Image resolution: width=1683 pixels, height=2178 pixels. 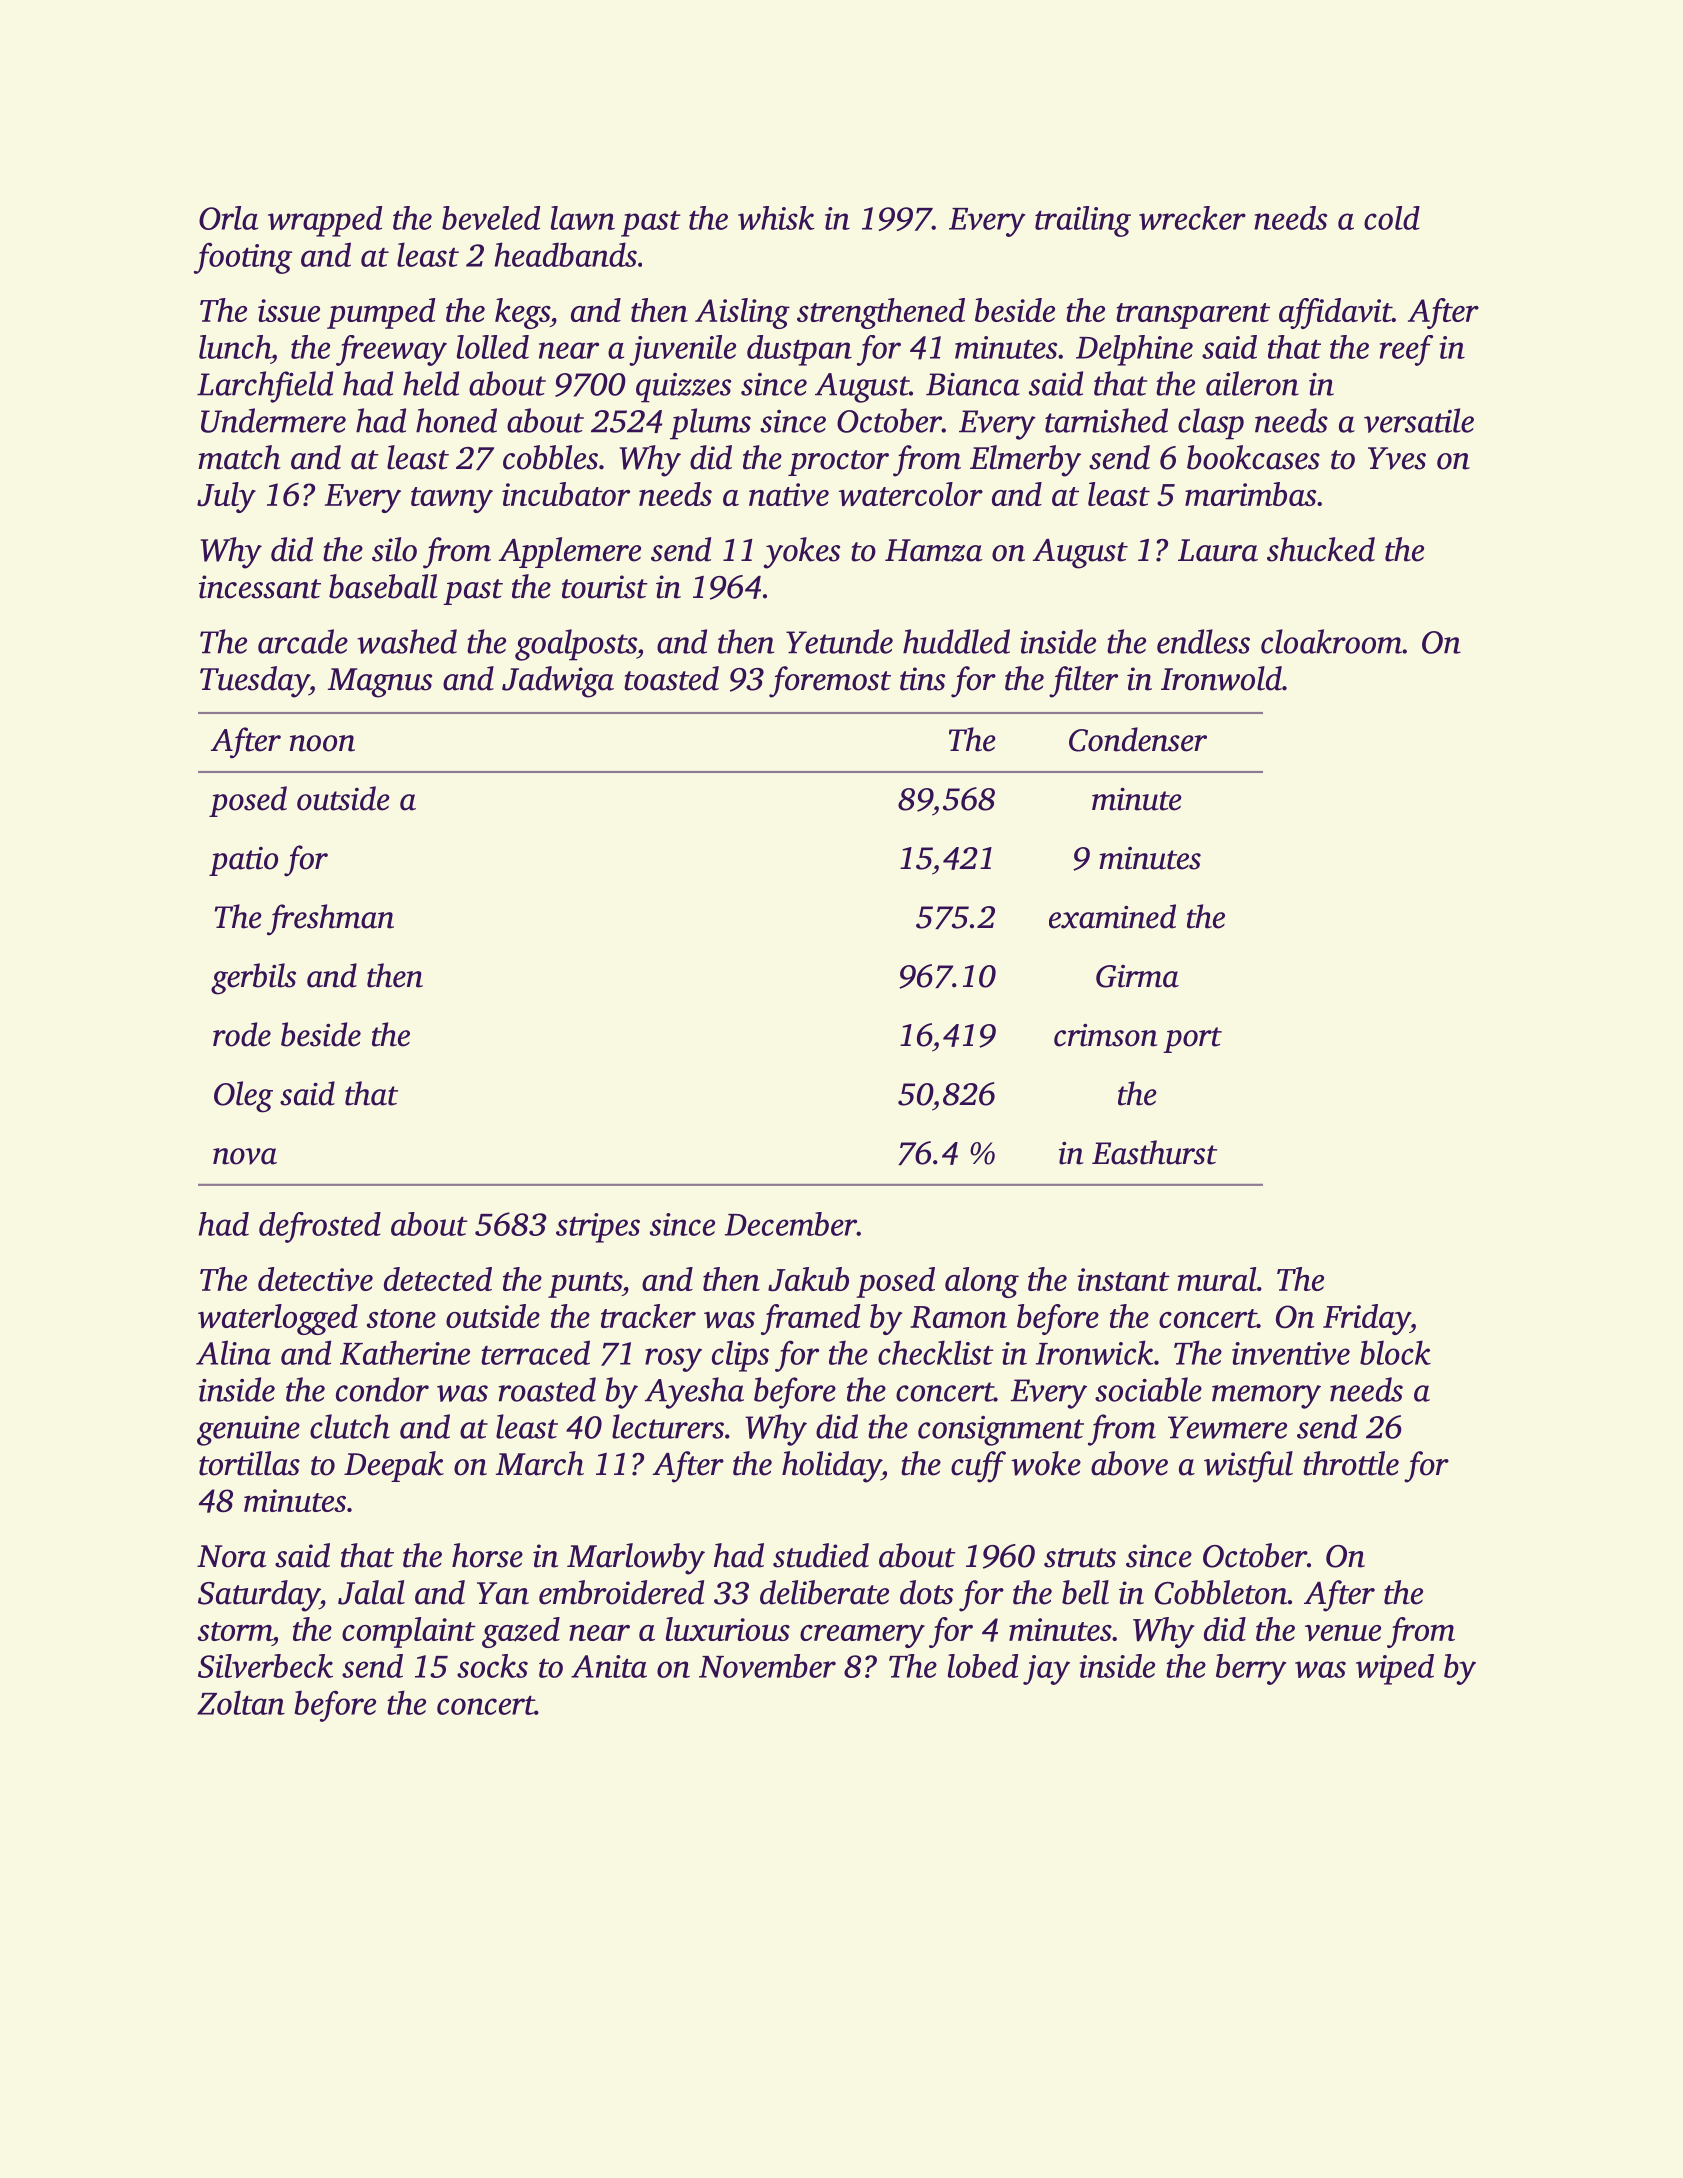 I want to click on Bianca, so click(x=973, y=384).
